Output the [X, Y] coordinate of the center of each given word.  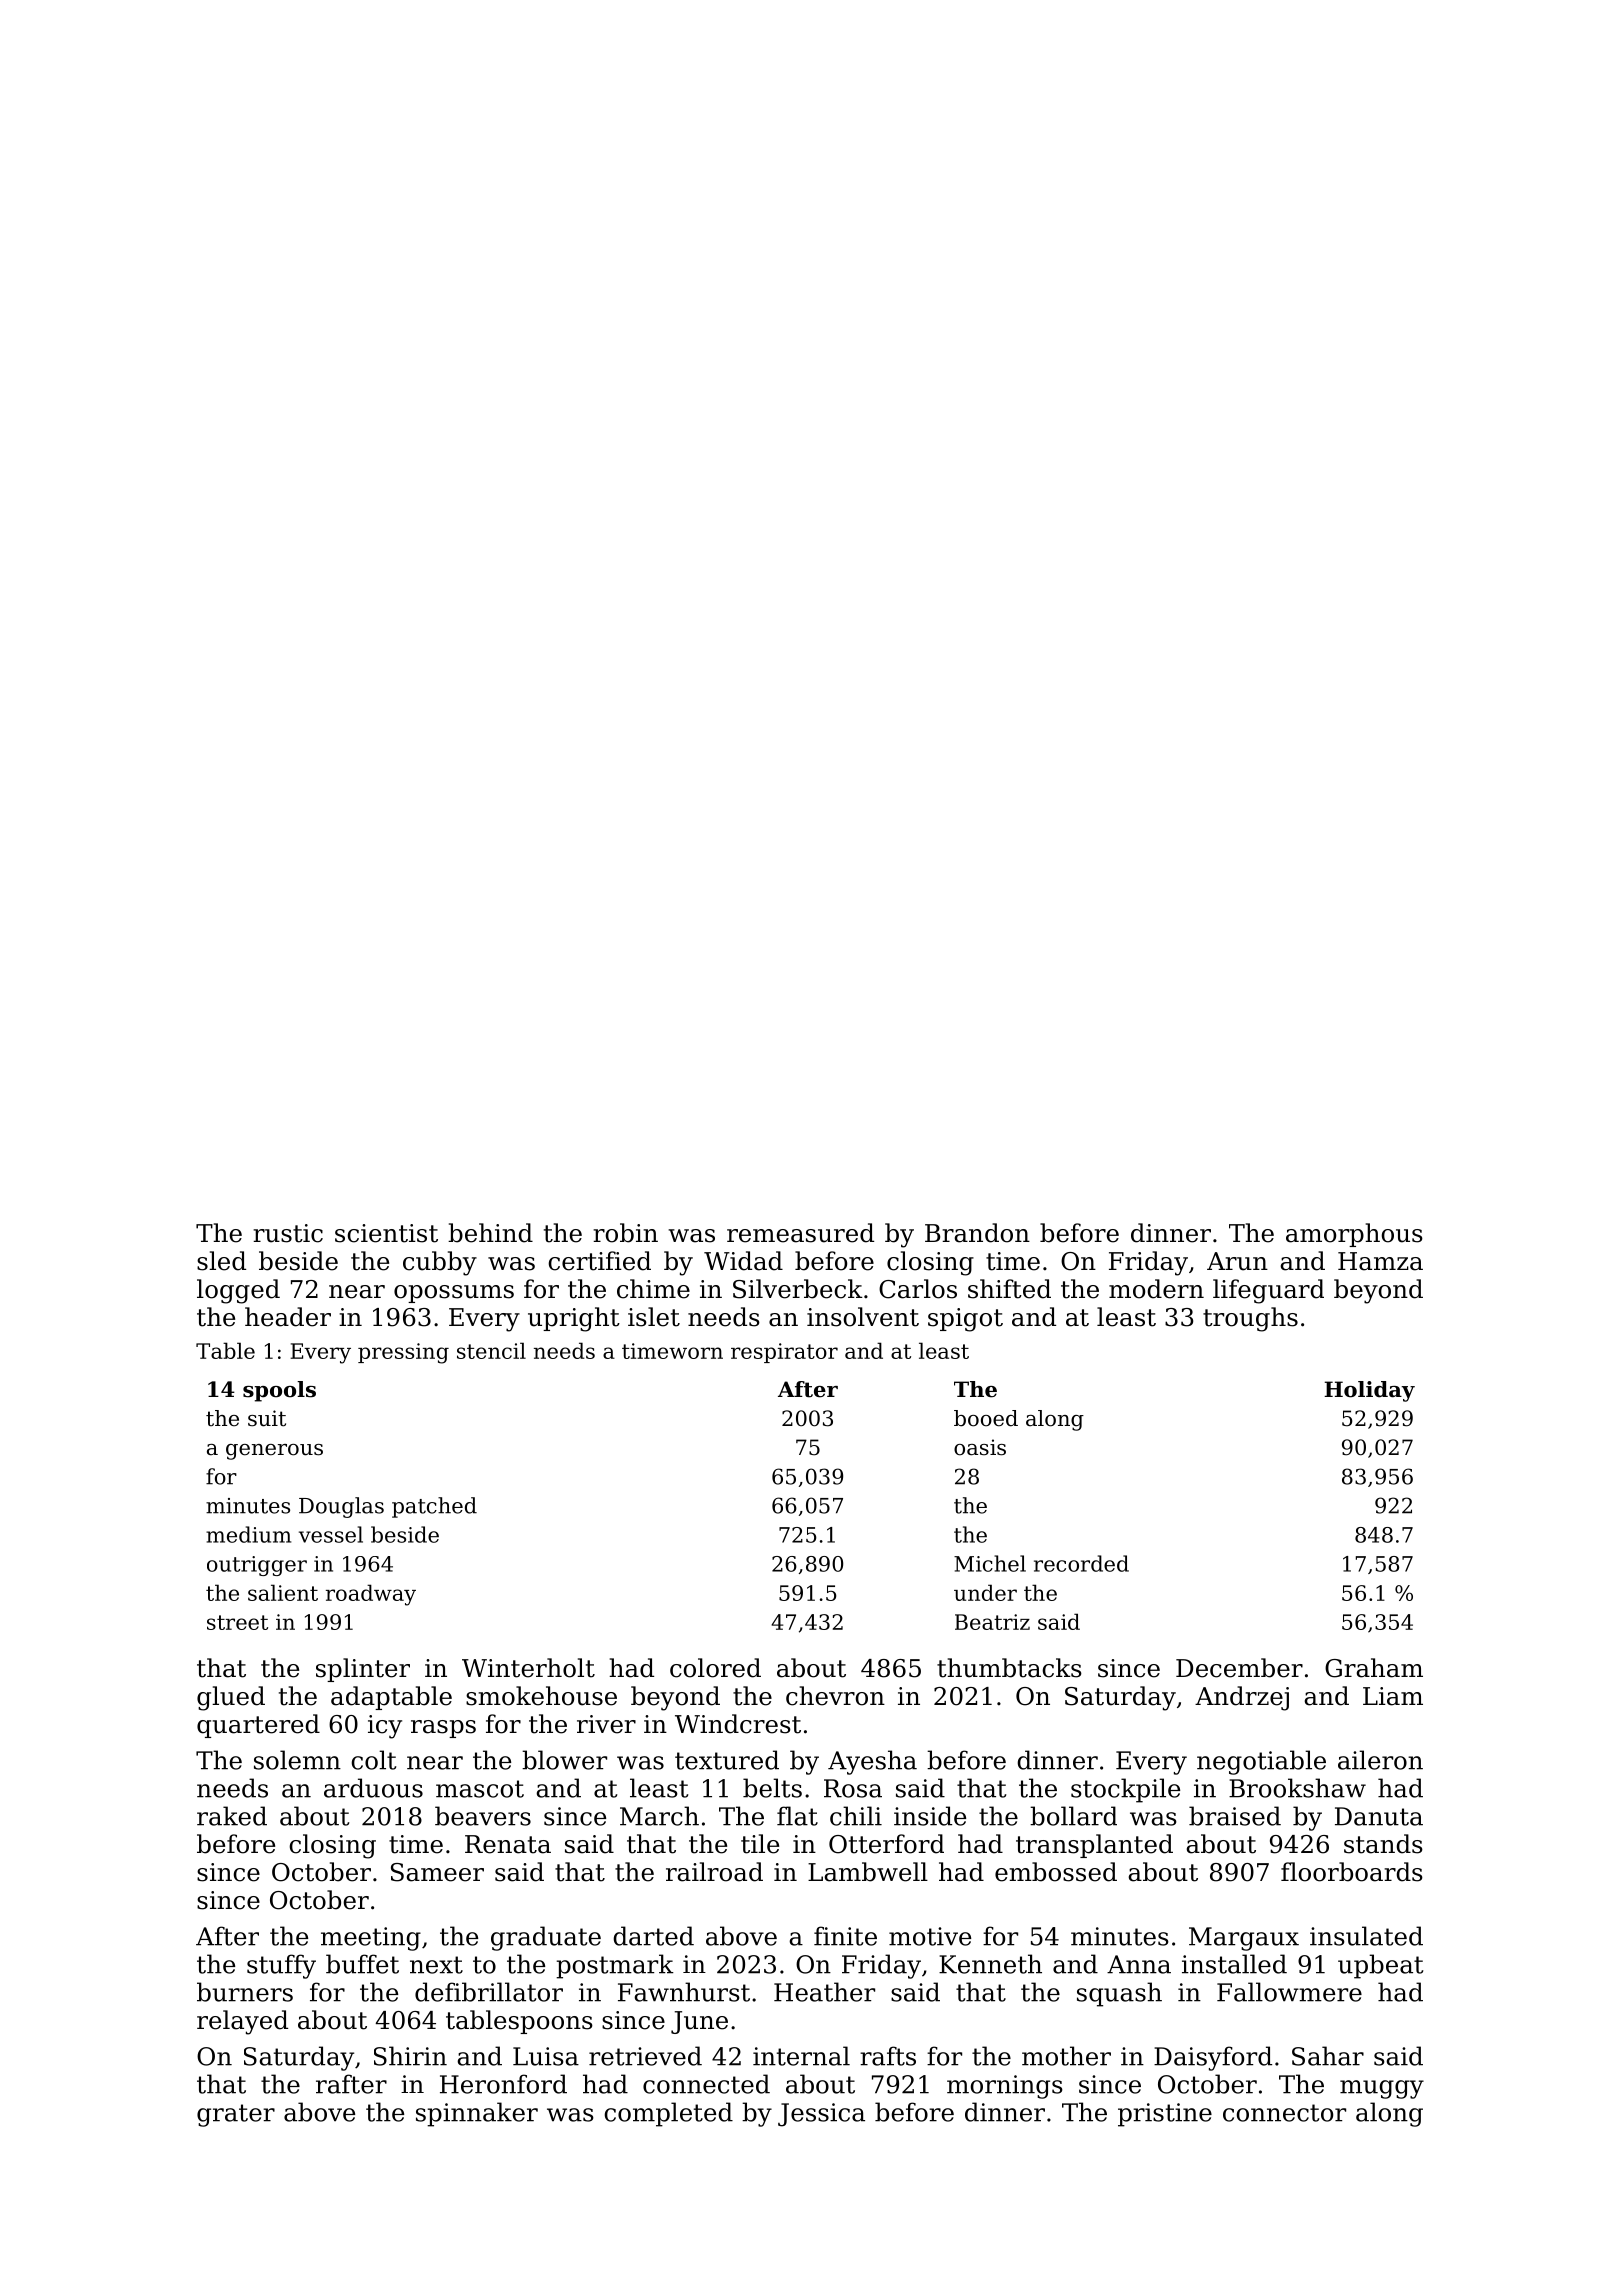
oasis [980, 1447]
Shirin [410, 2056]
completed [668, 2114]
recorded [1081, 1563]
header [288, 1317]
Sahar [1328, 2056]
